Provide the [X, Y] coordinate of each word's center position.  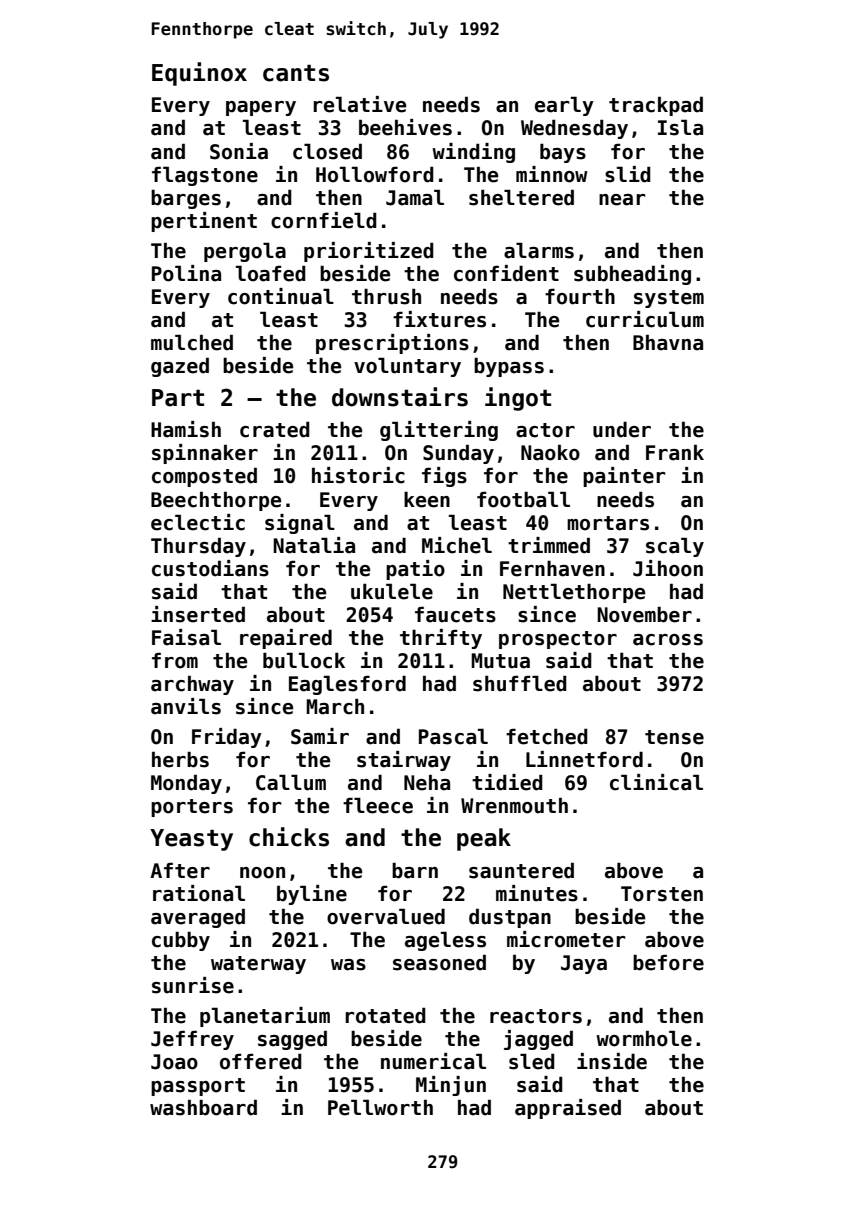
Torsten [662, 894]
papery [261, 108]
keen [427, 500]
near [622, 200]
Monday [186, 784]
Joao [174, 1062]
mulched [192, 342]
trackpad [656, 106]
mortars [608, 523]
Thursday [198, 547]
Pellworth [380, 1107]
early [564, 106]
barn [415, 871]
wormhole [644, 1038]
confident [506, 273]
